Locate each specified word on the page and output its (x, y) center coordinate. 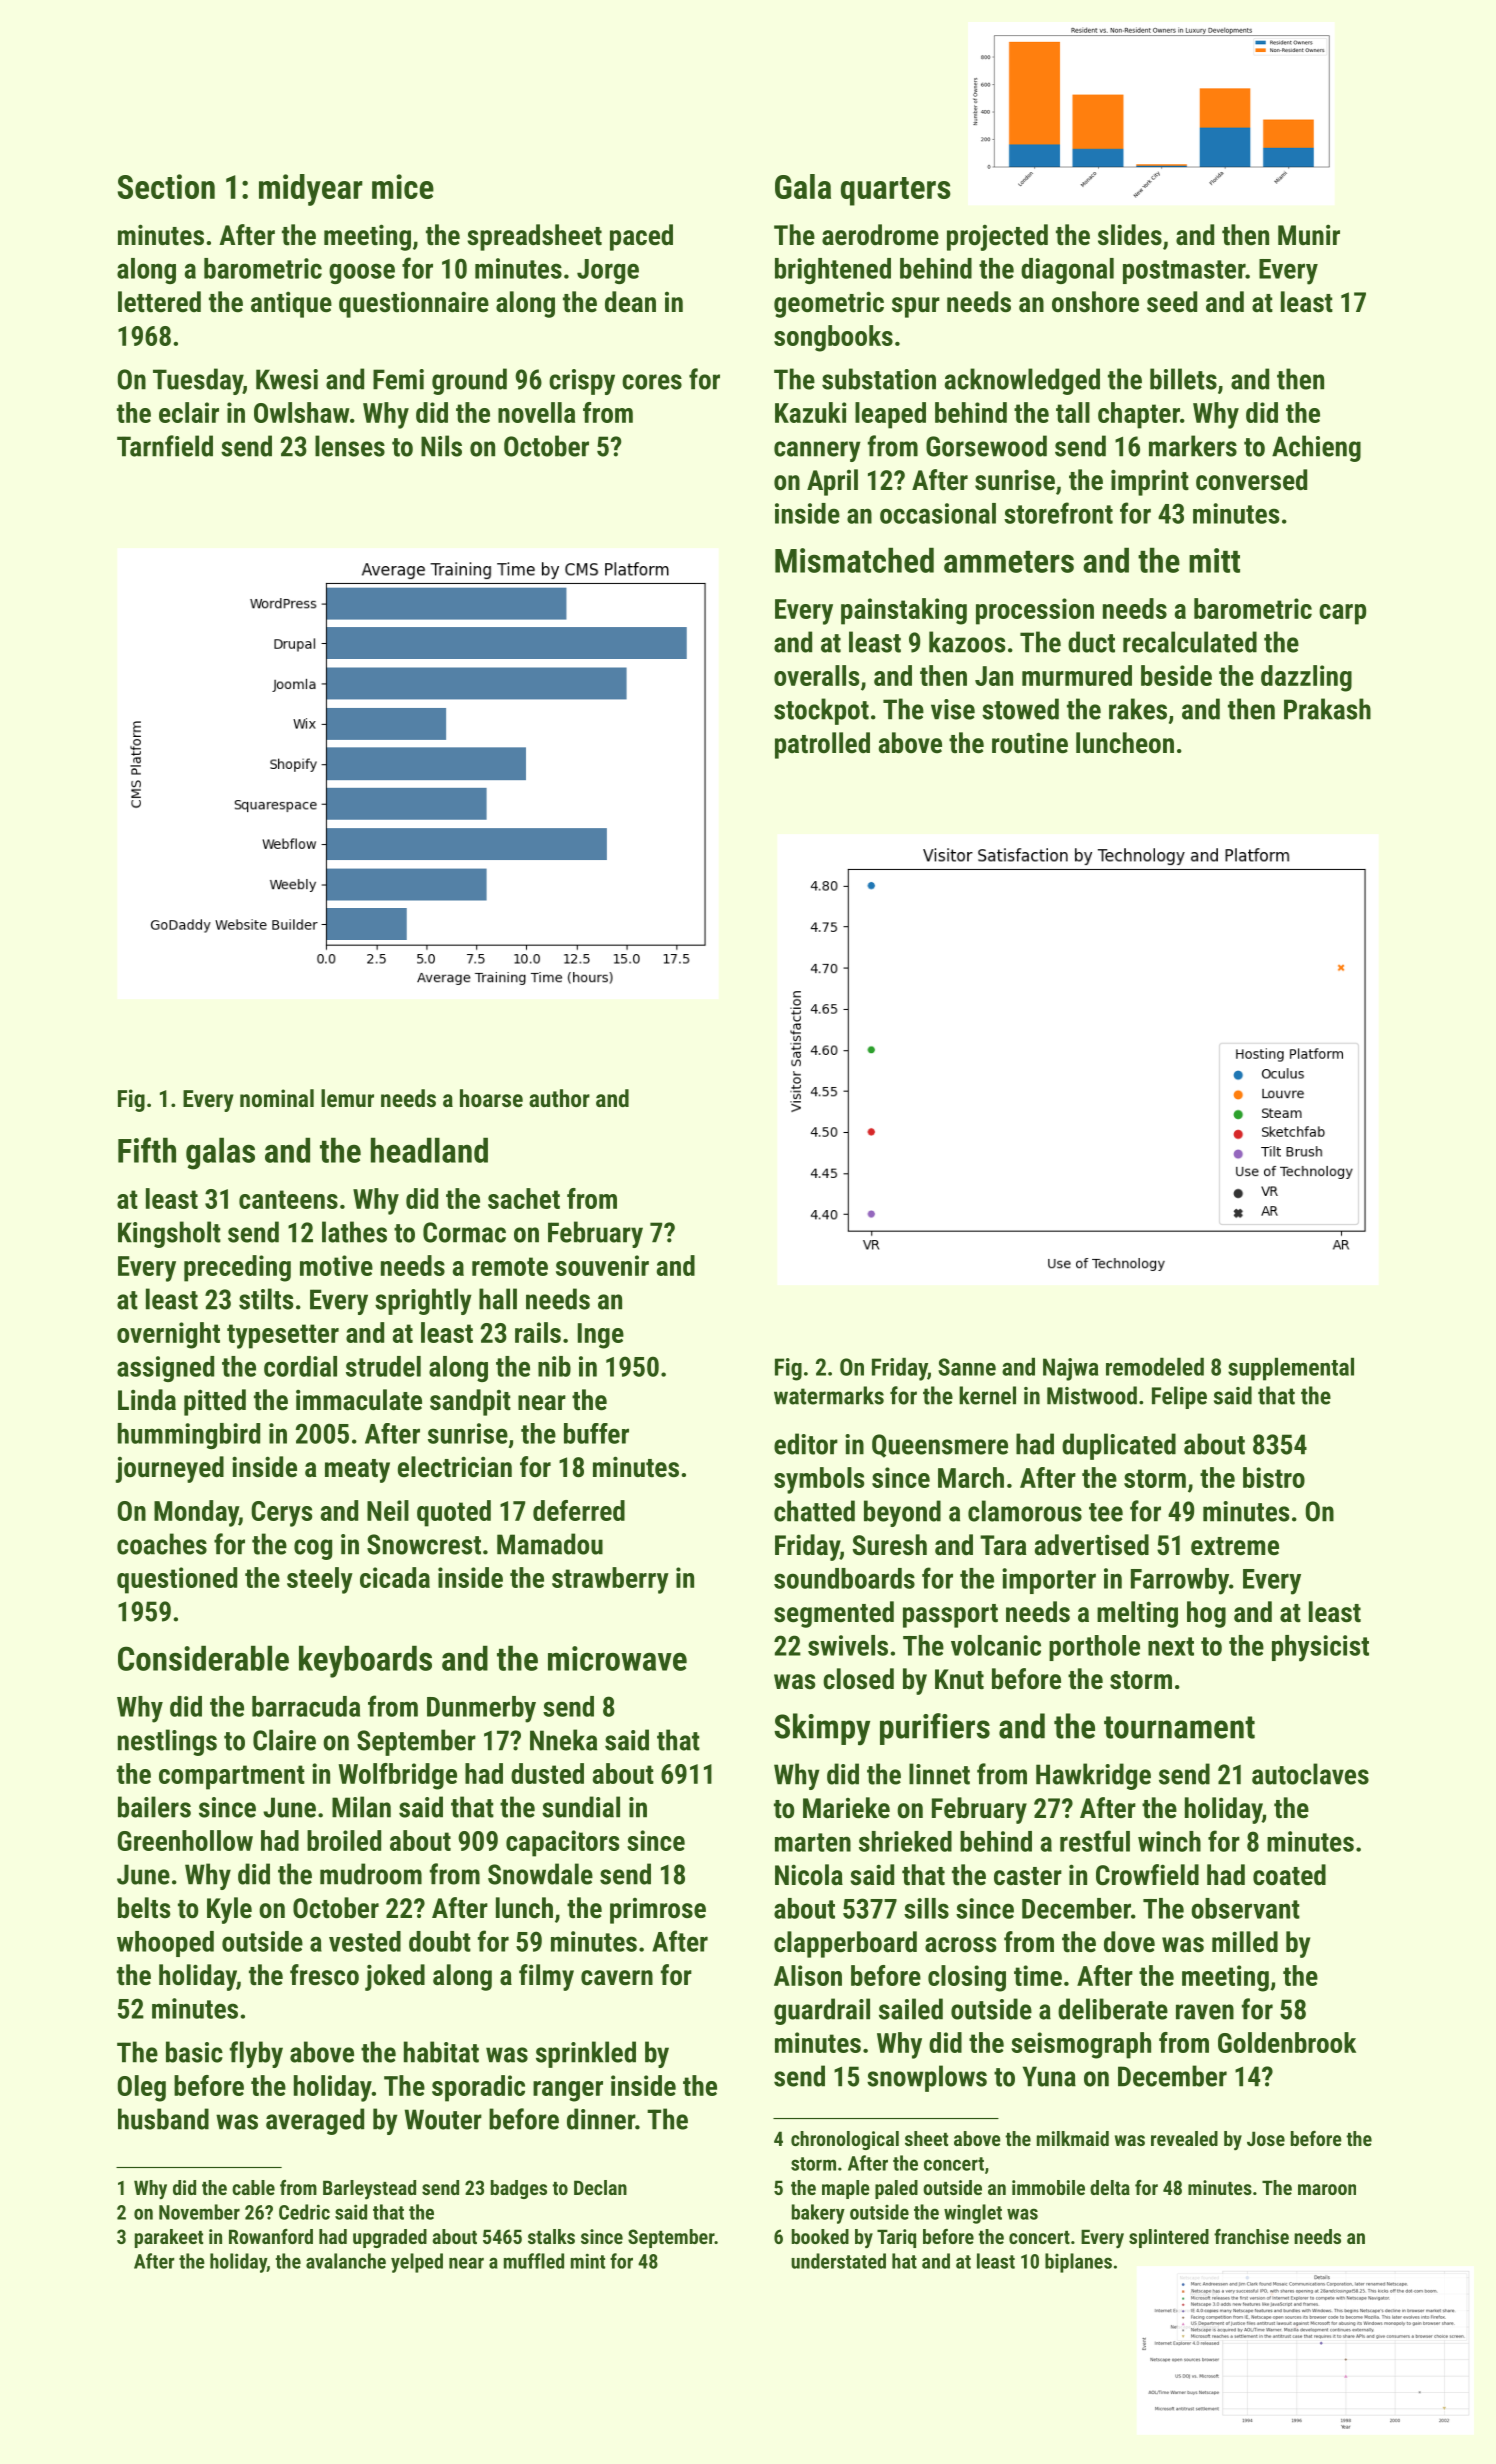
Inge (601, 1336)
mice (403, 186)
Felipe (1179, 1397)
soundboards (844, 1578)
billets (1183, 379)
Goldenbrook (1287, 2042)
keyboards (365, 1661)
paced (641, 237)
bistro (1274, 1477)
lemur (347, 1098)
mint (588, 2261)
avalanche (346, 2261)
